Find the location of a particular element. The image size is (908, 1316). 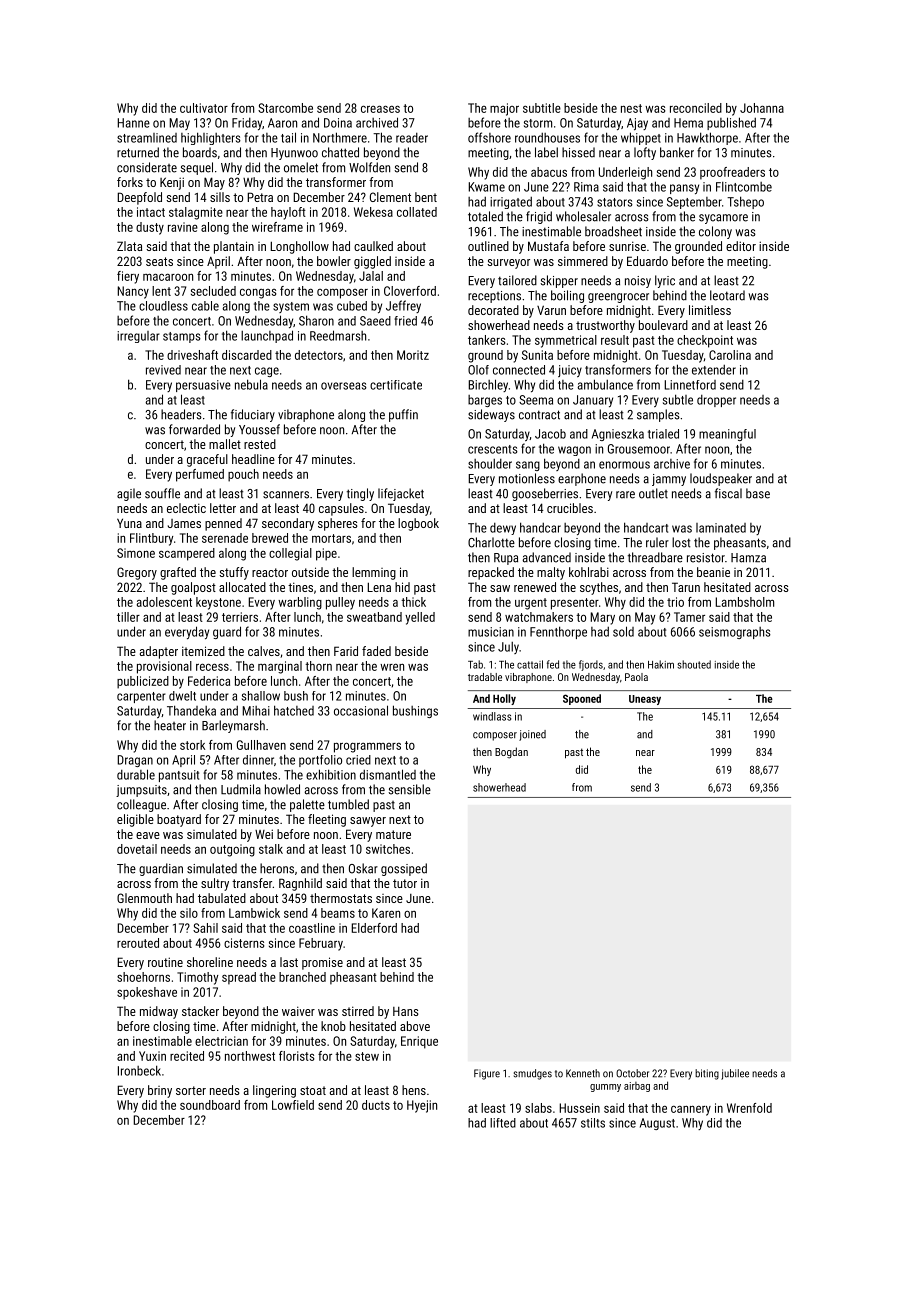

sold is located at coordinates (623, 631).
